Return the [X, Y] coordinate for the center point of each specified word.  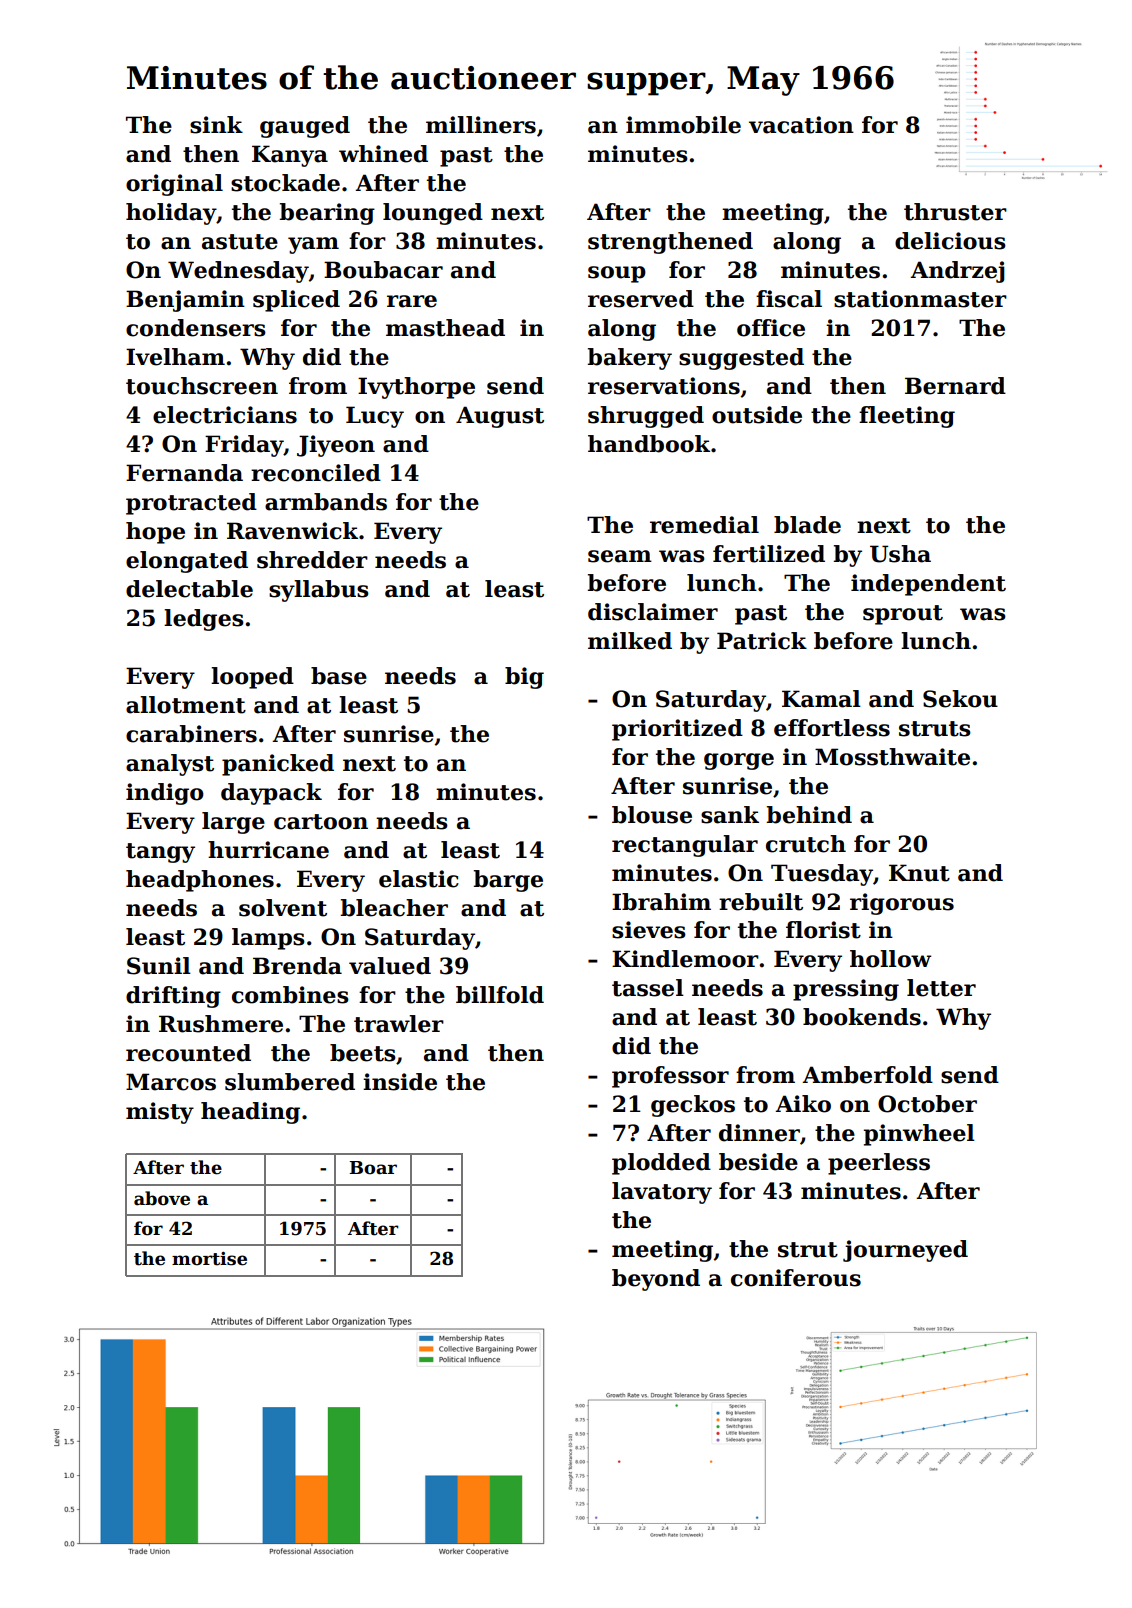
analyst [170, 765]
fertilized [769, 554]
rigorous [902, 904]
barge [508, 881]
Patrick [762, 641]
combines [290, 995]
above [162, 1198]
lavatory [662, 1193]
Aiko [803, 1104]
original [174, 185]
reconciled [316, 473]
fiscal [789, 299]
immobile [683, 125]
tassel [648, 988]
